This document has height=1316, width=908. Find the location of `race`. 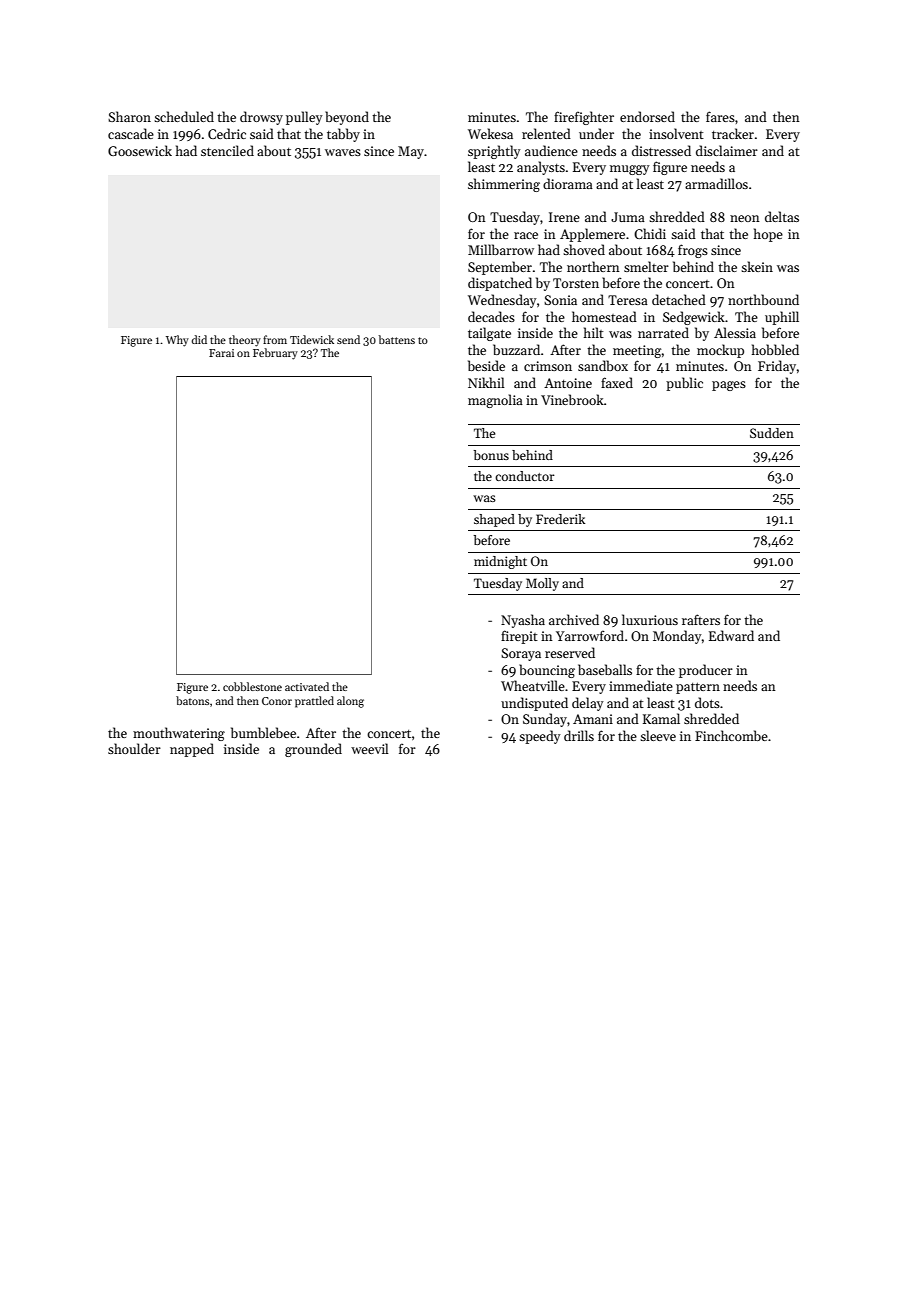

race is located at coordinates (526, 235).
